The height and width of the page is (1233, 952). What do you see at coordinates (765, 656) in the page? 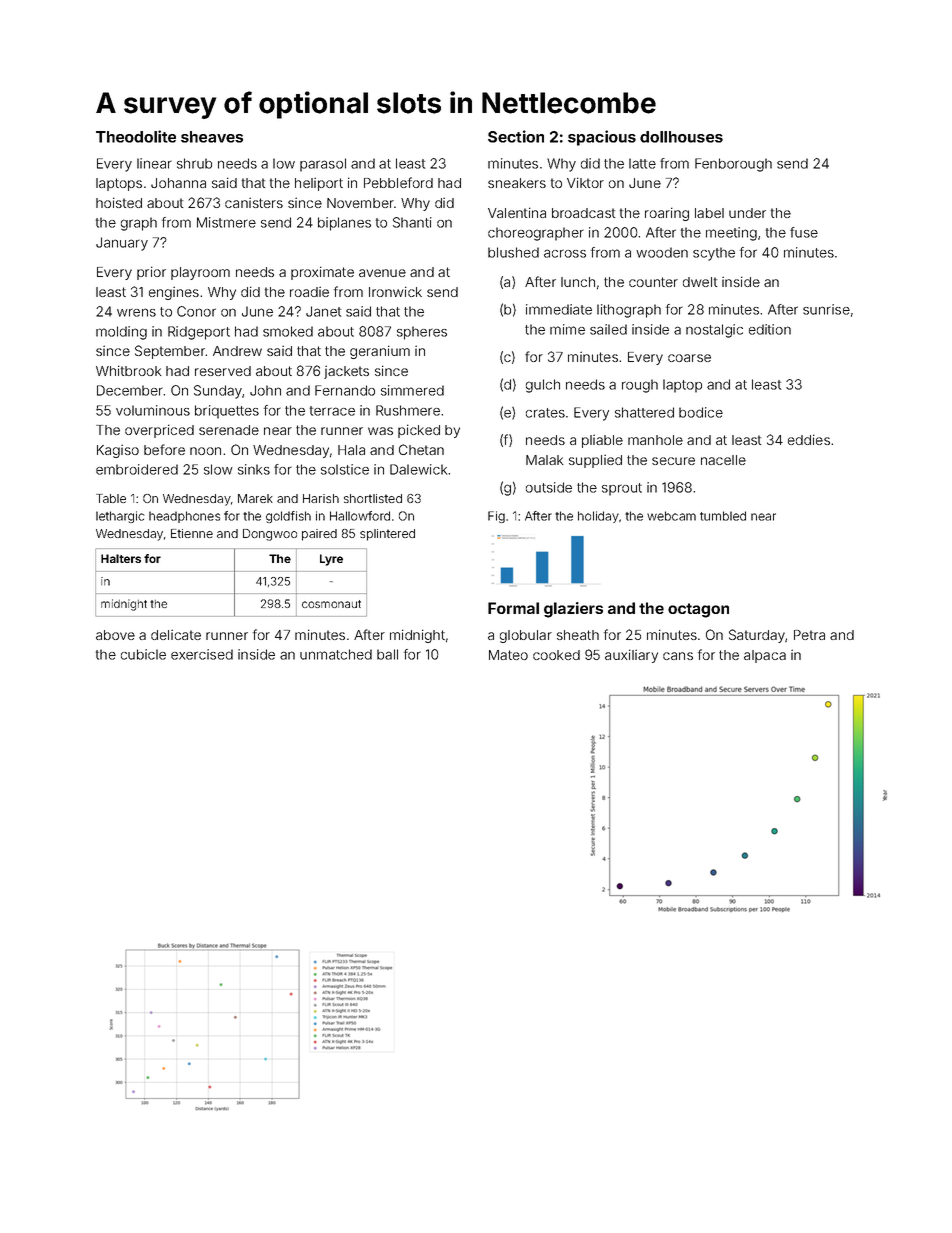
I see `alpaca` at bounding box center [765, 656].
